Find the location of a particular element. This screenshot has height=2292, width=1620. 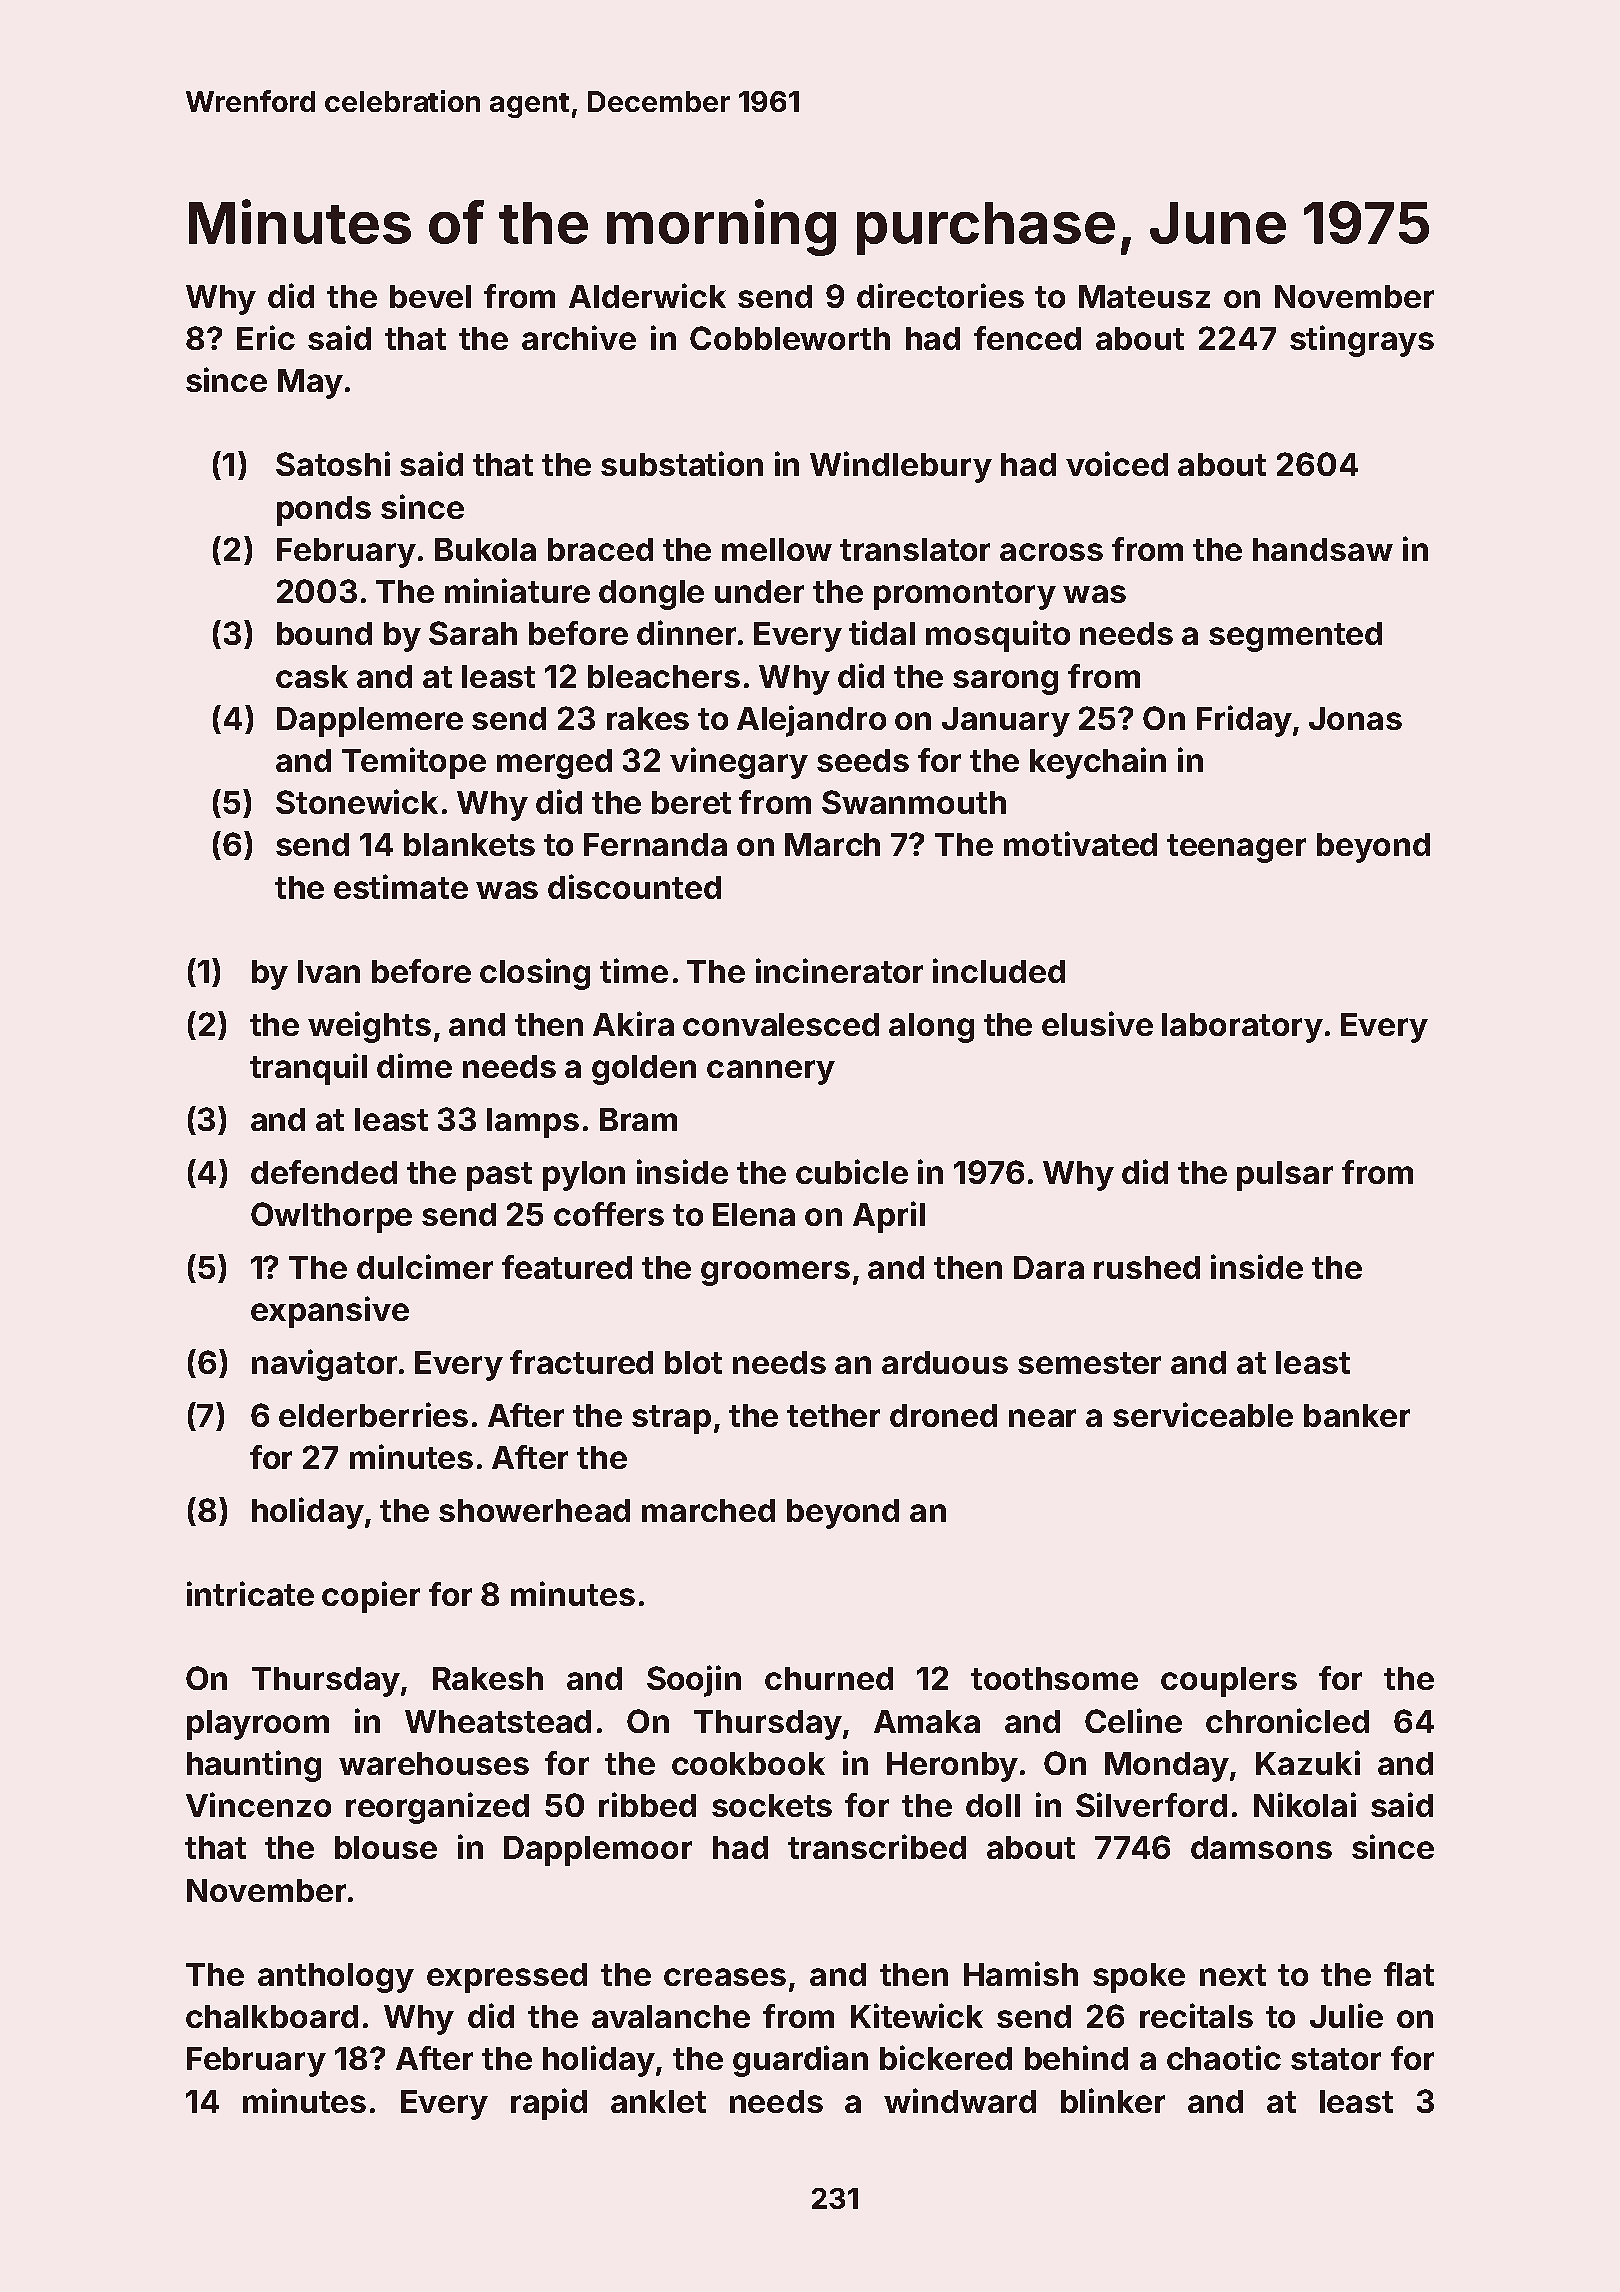

cask is located at coordinates (312, 676).
